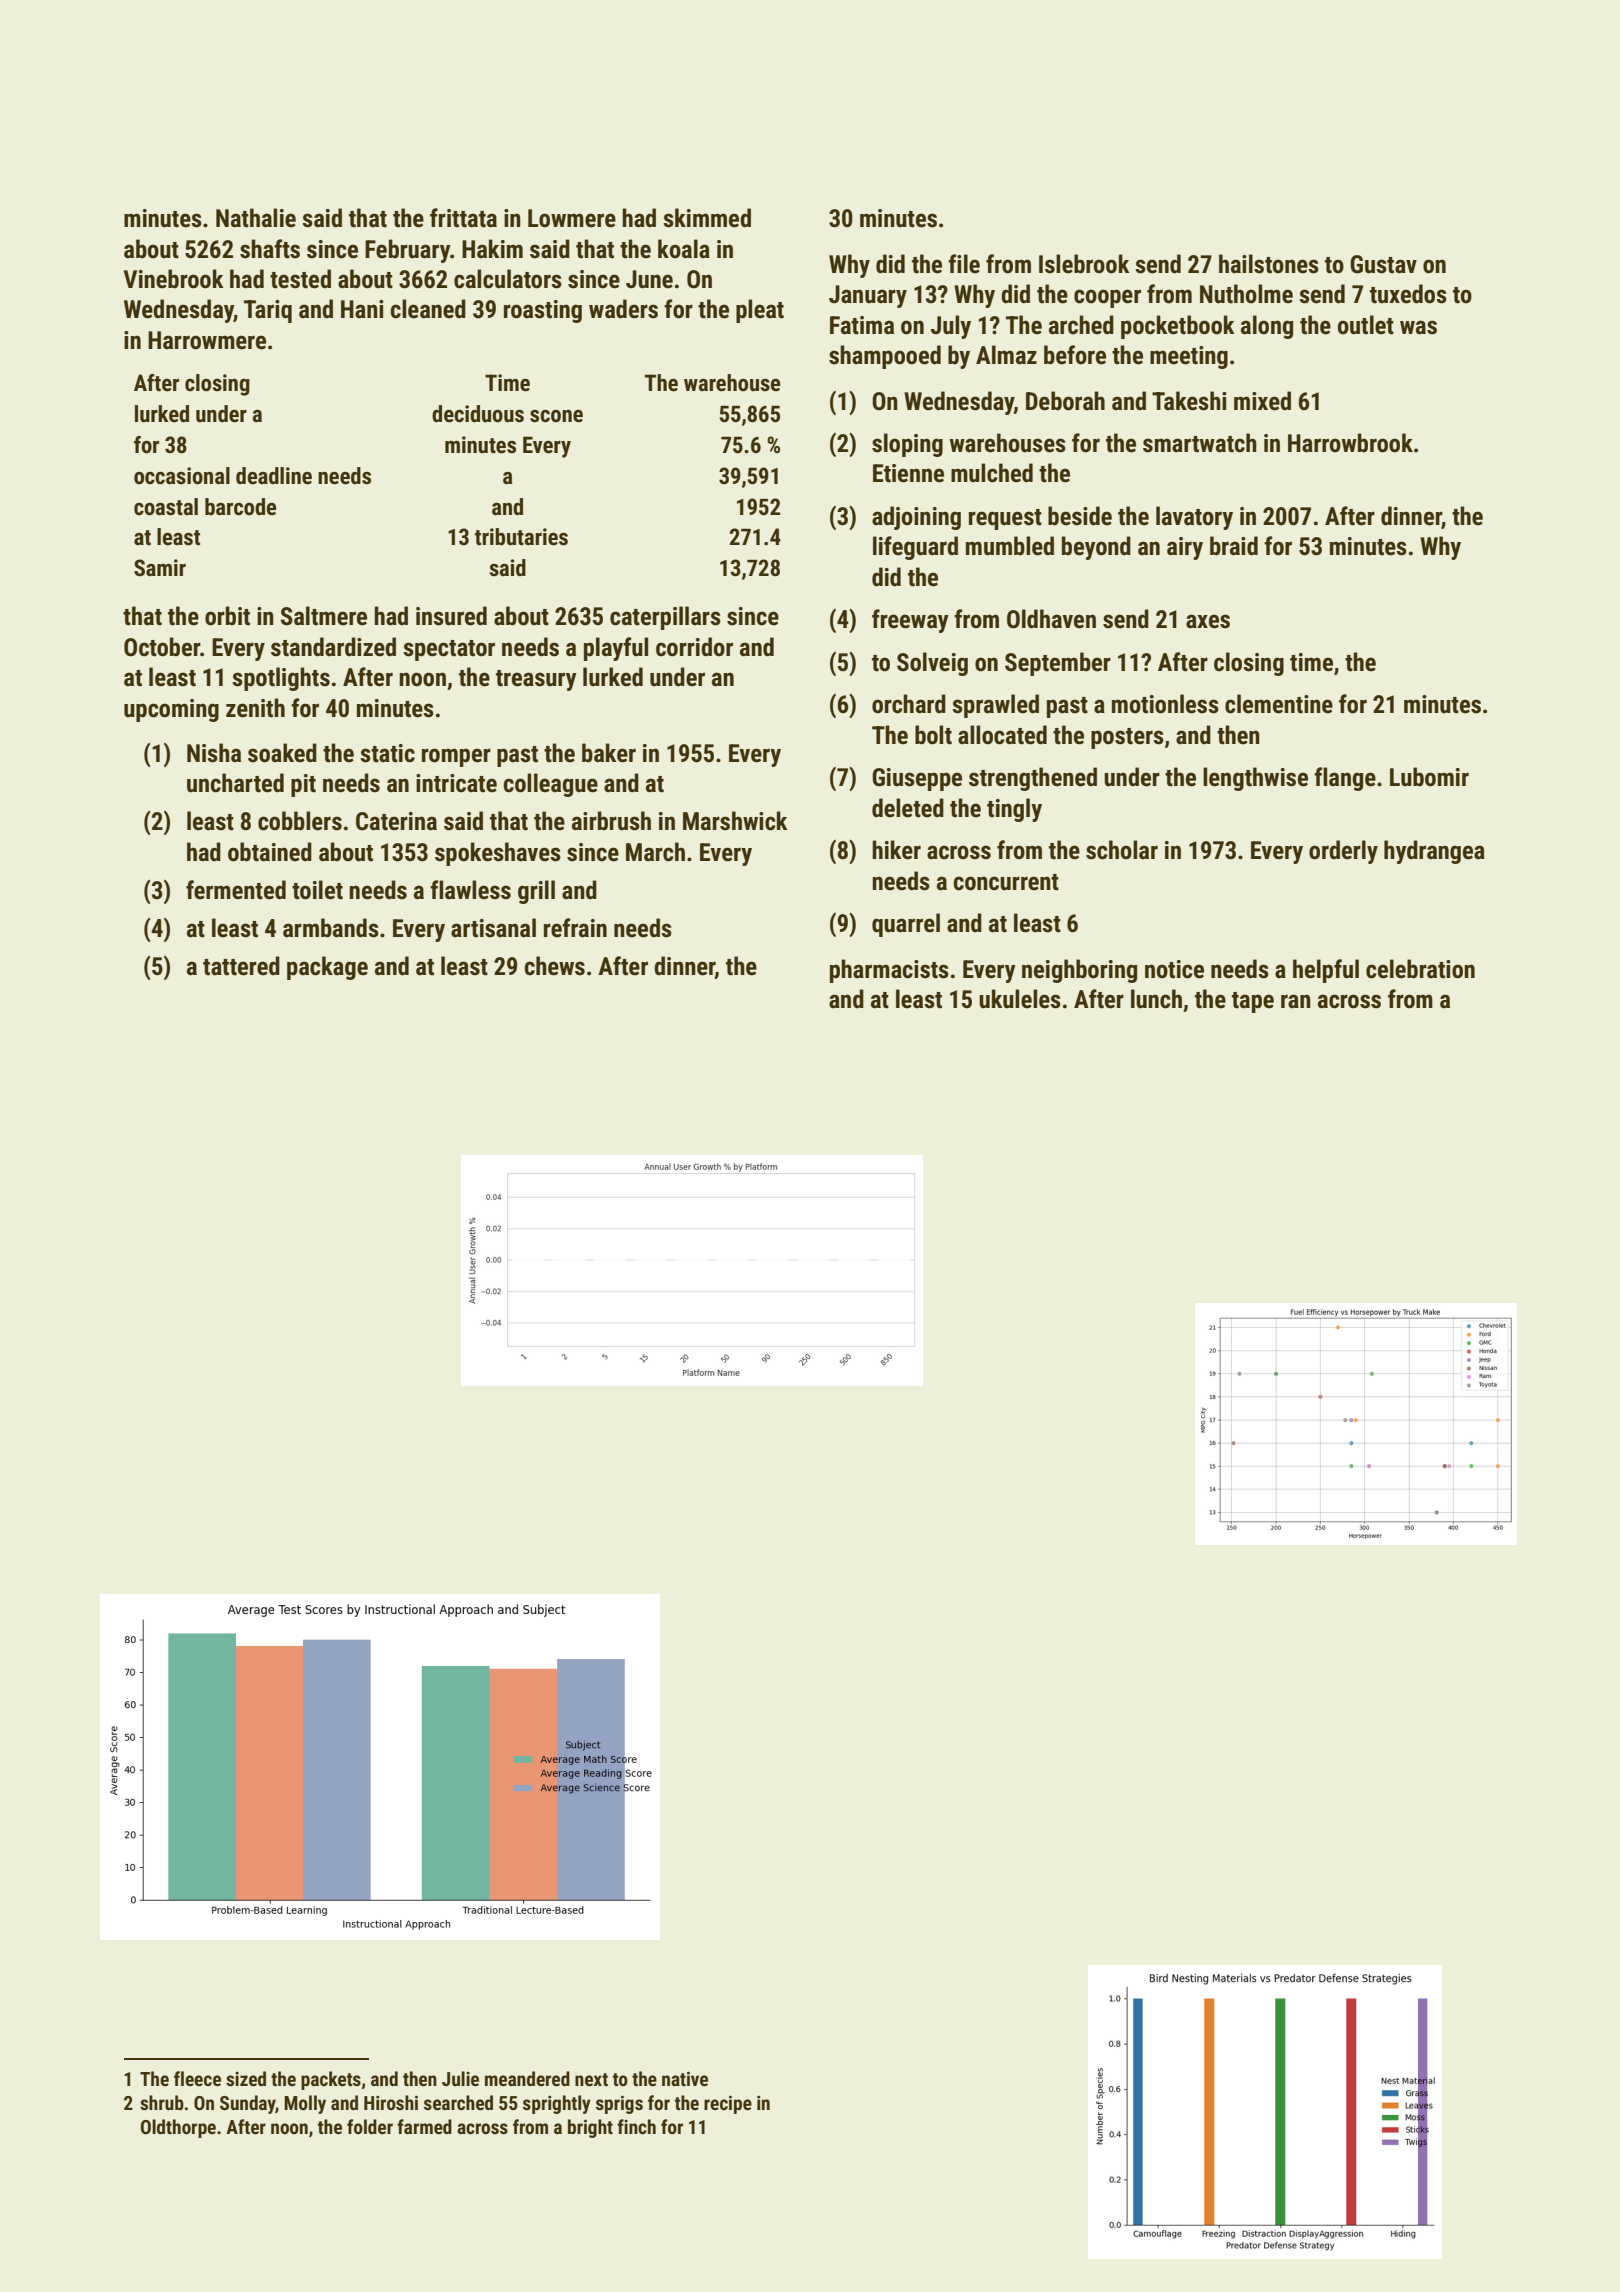 This document has height=2292, width=1620. What do you see at coordinates (207, 340) in the document?
I see `Harrowmere` at bounding box center [207, 340].
